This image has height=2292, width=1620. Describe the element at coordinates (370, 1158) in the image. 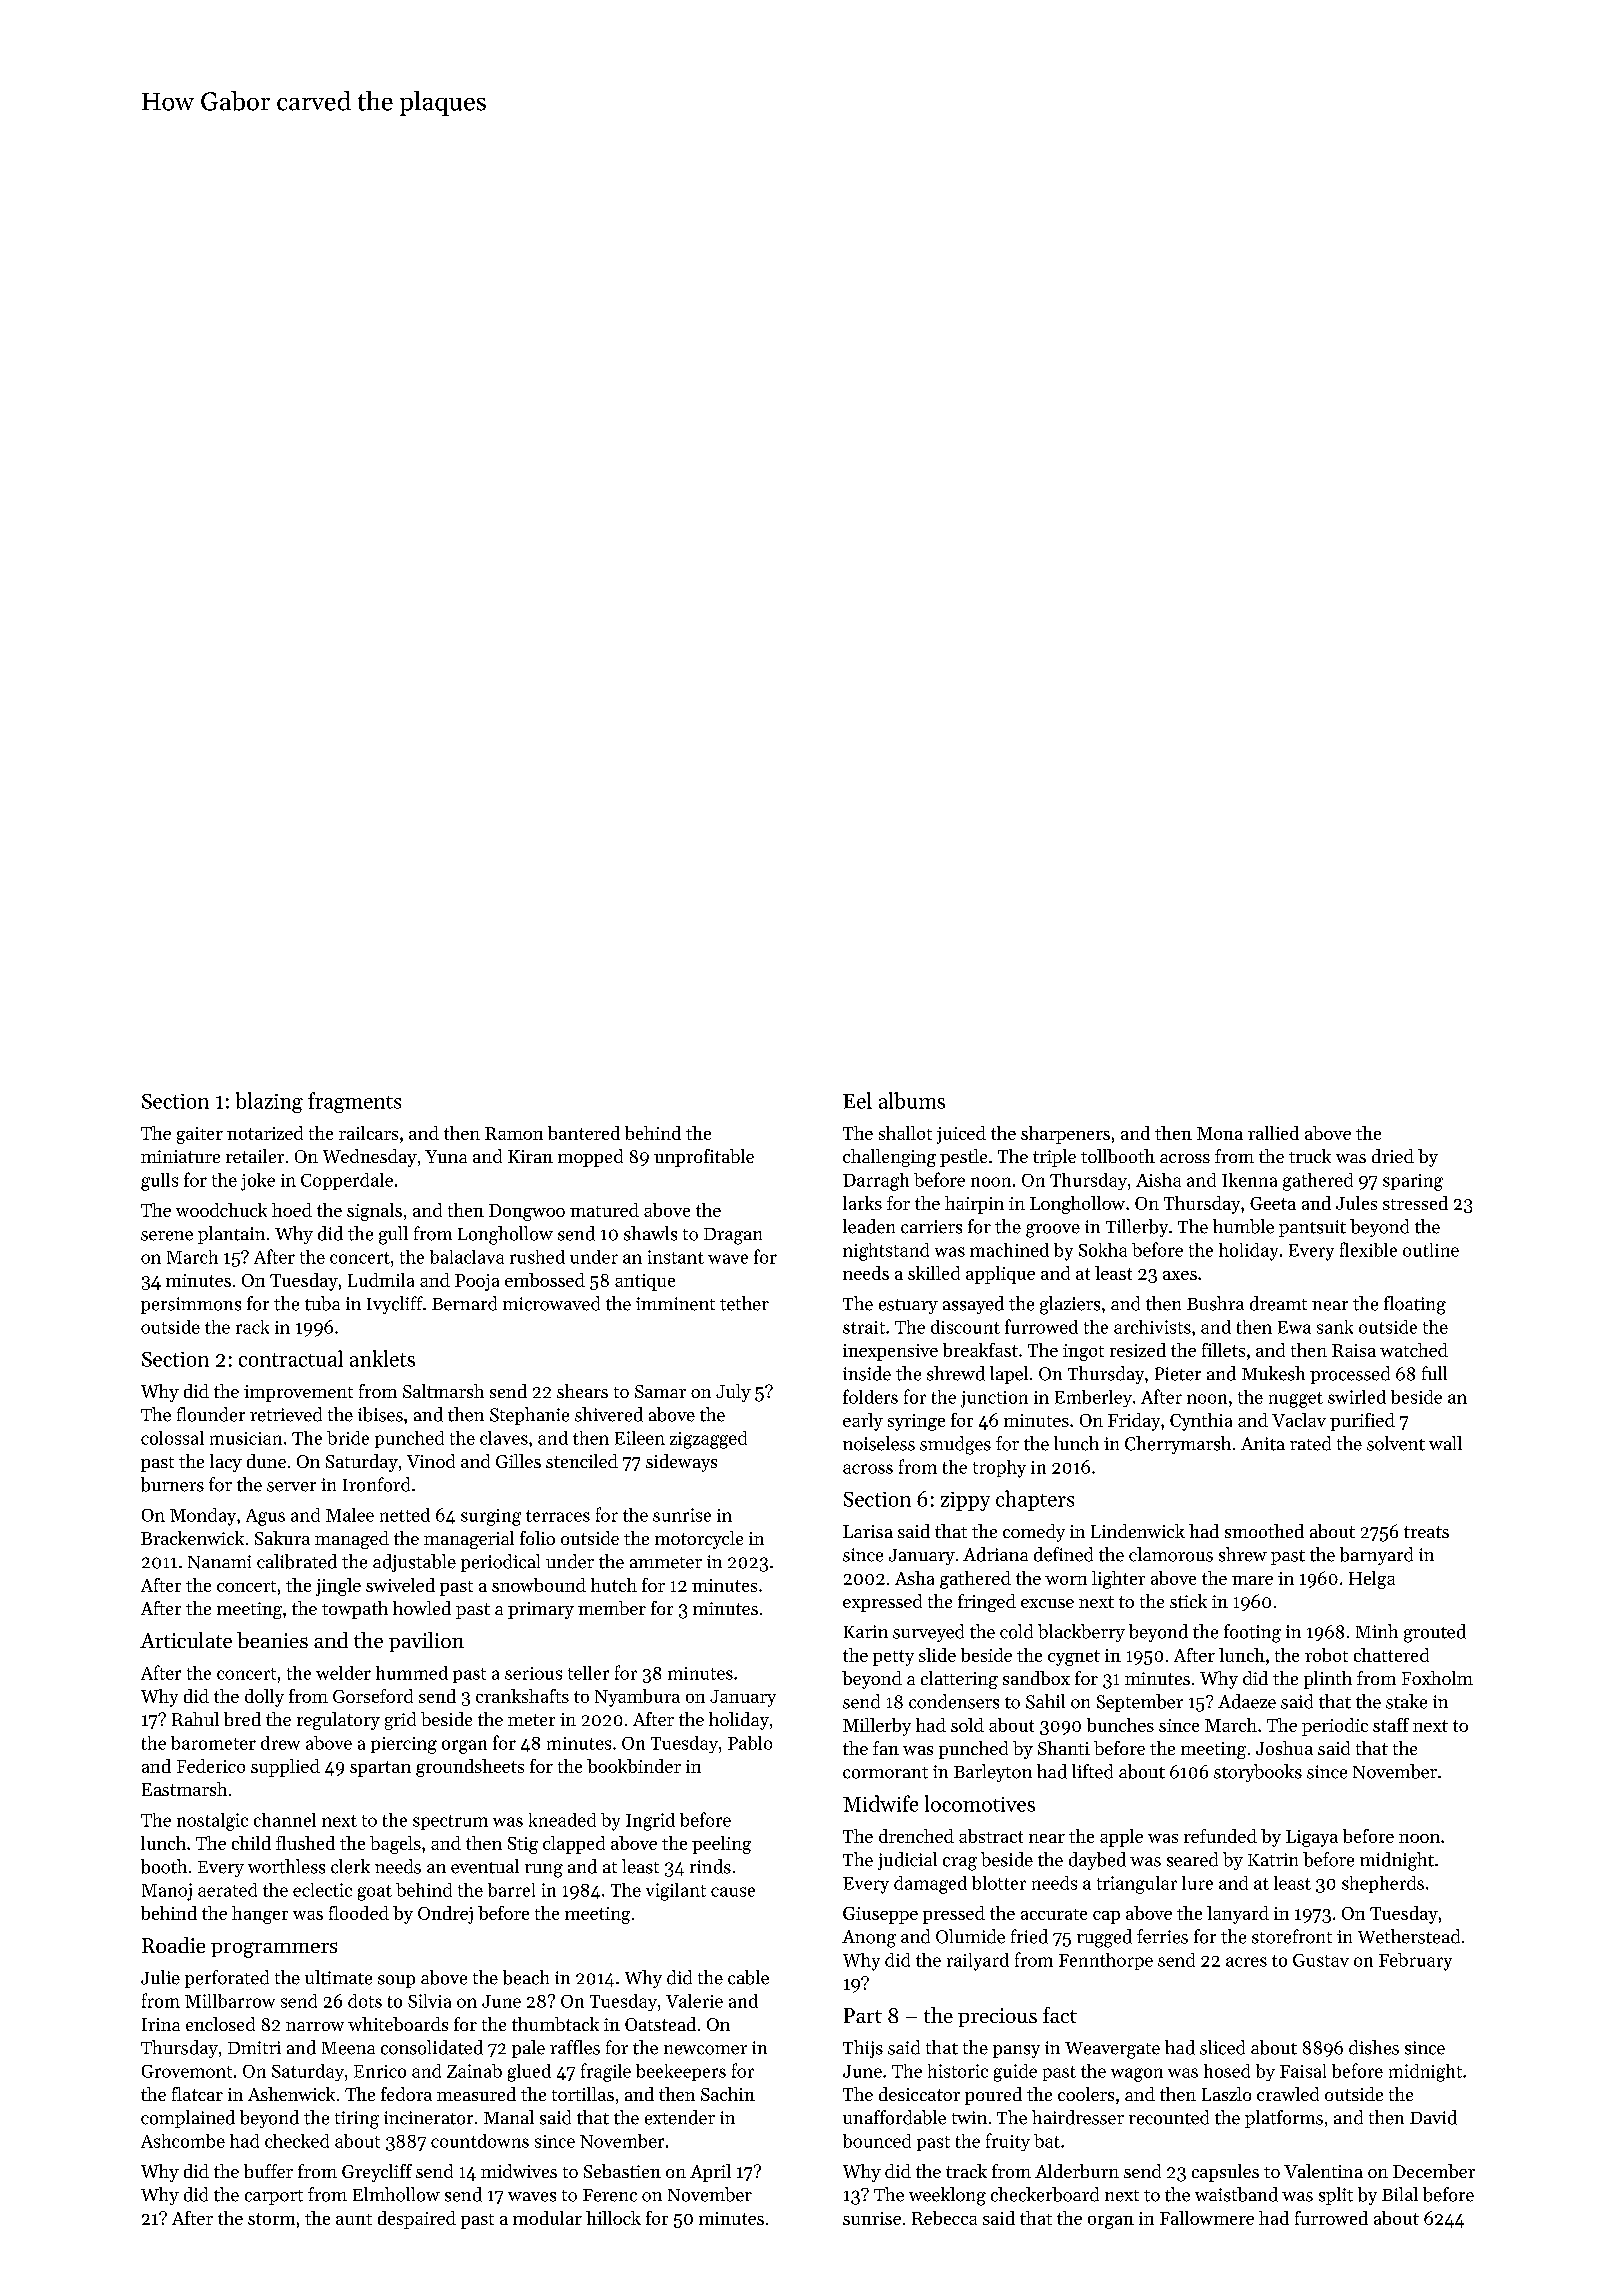

I see `Wednesday` at that location.
